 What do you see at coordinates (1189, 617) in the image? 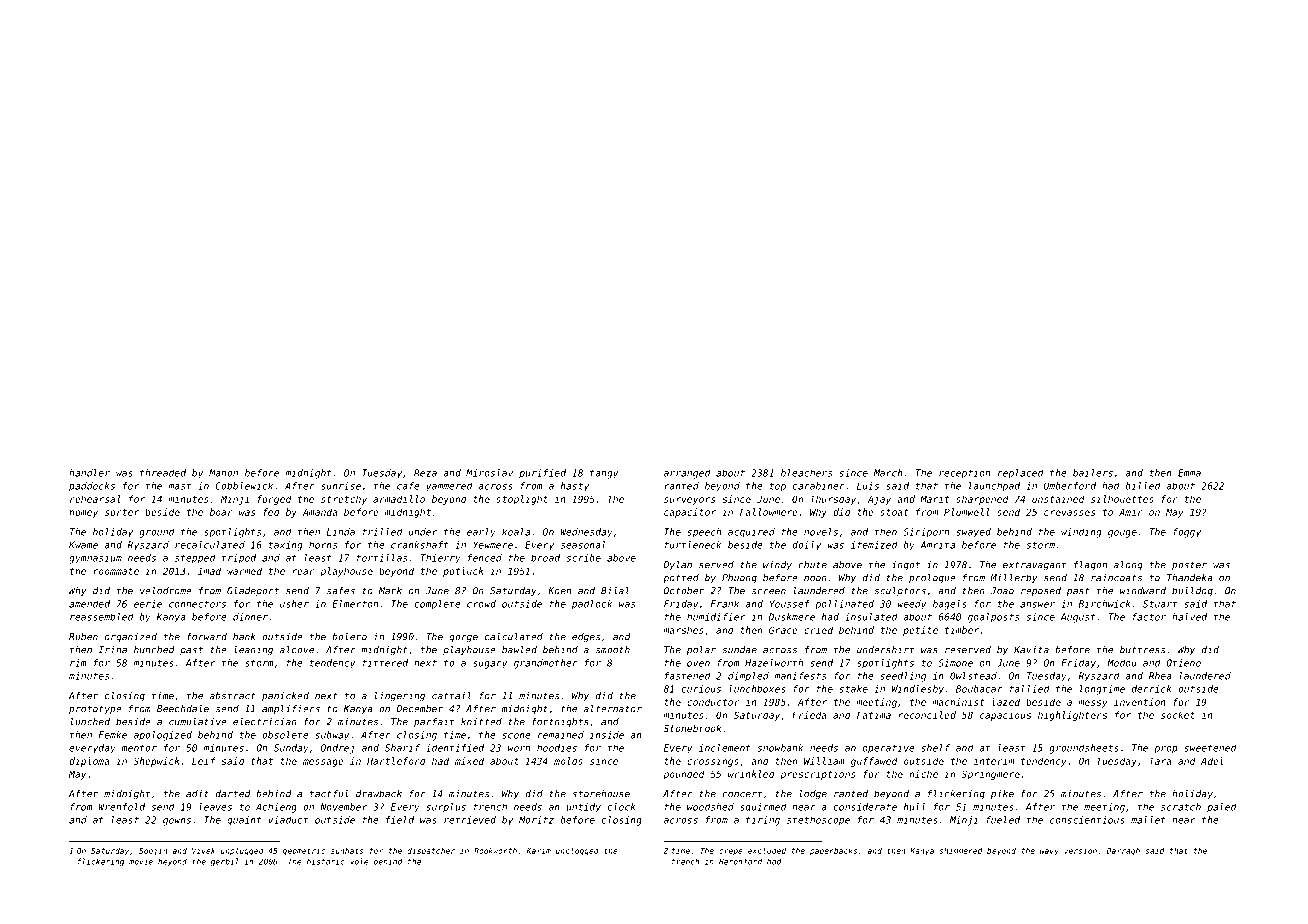
I see `halved` at bounding box center [1189, 617].
